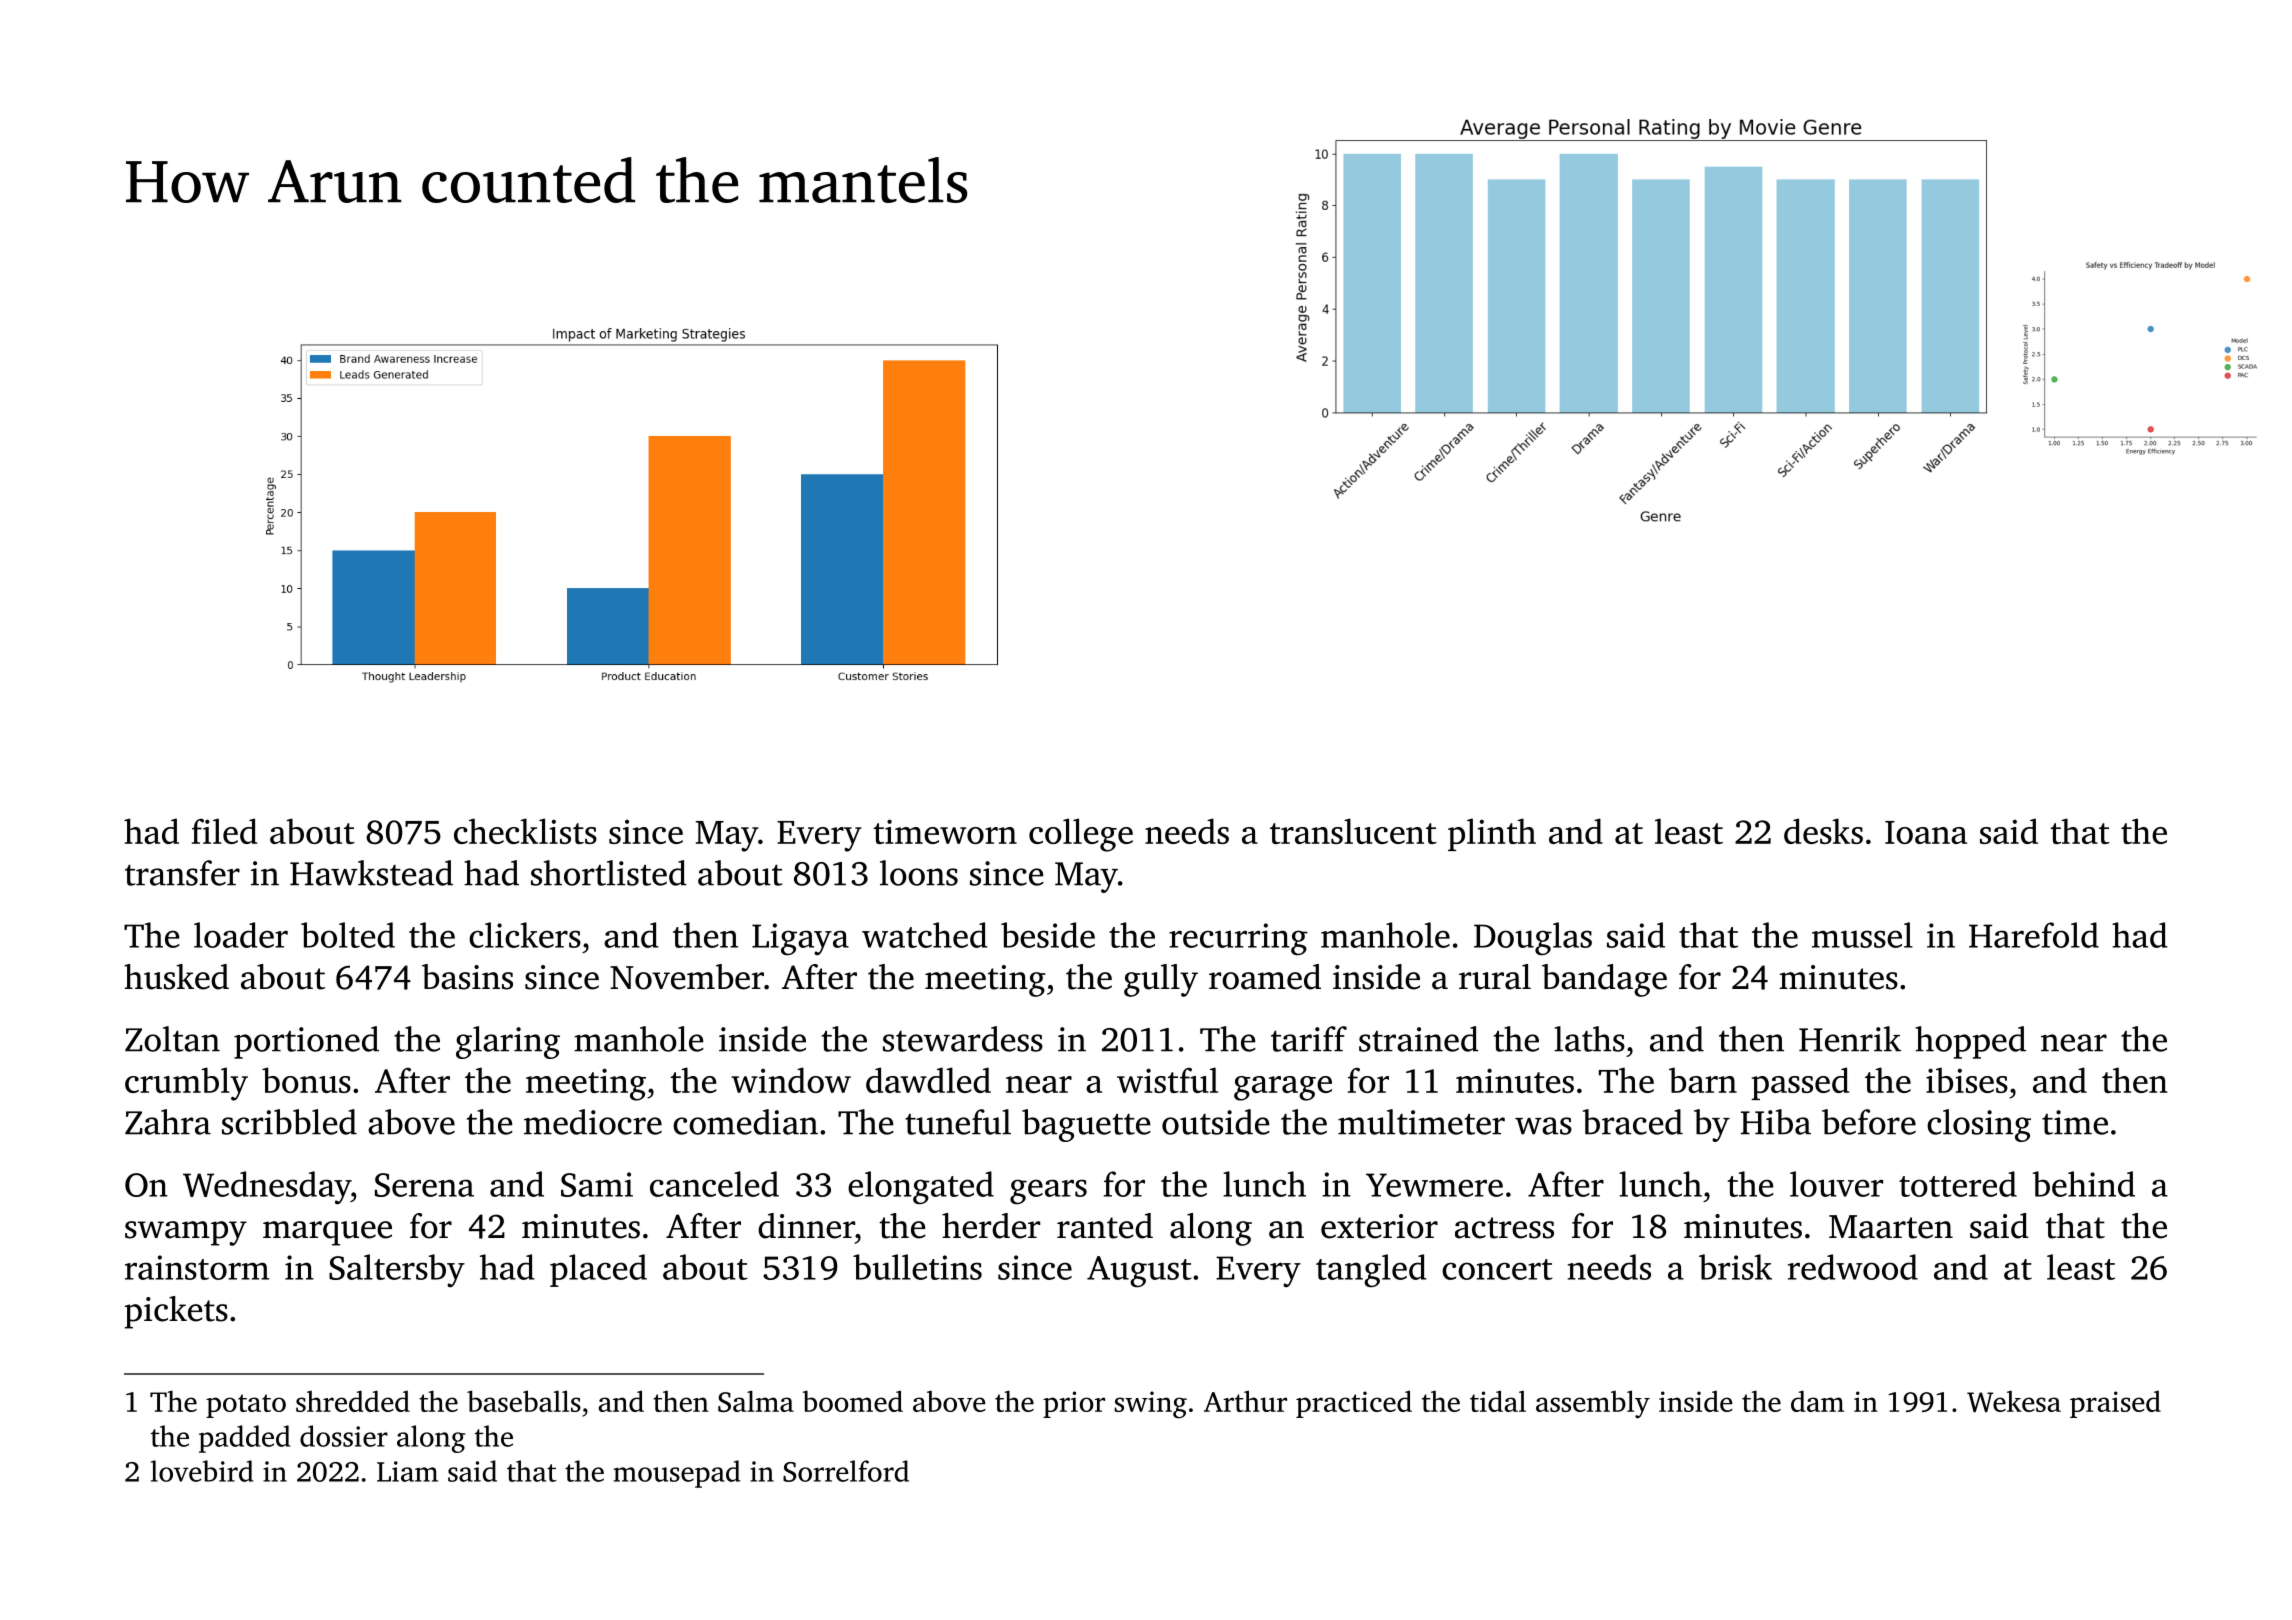  Describe the element at coordinates (919, 873) in the document. I see `loons` at that location.
